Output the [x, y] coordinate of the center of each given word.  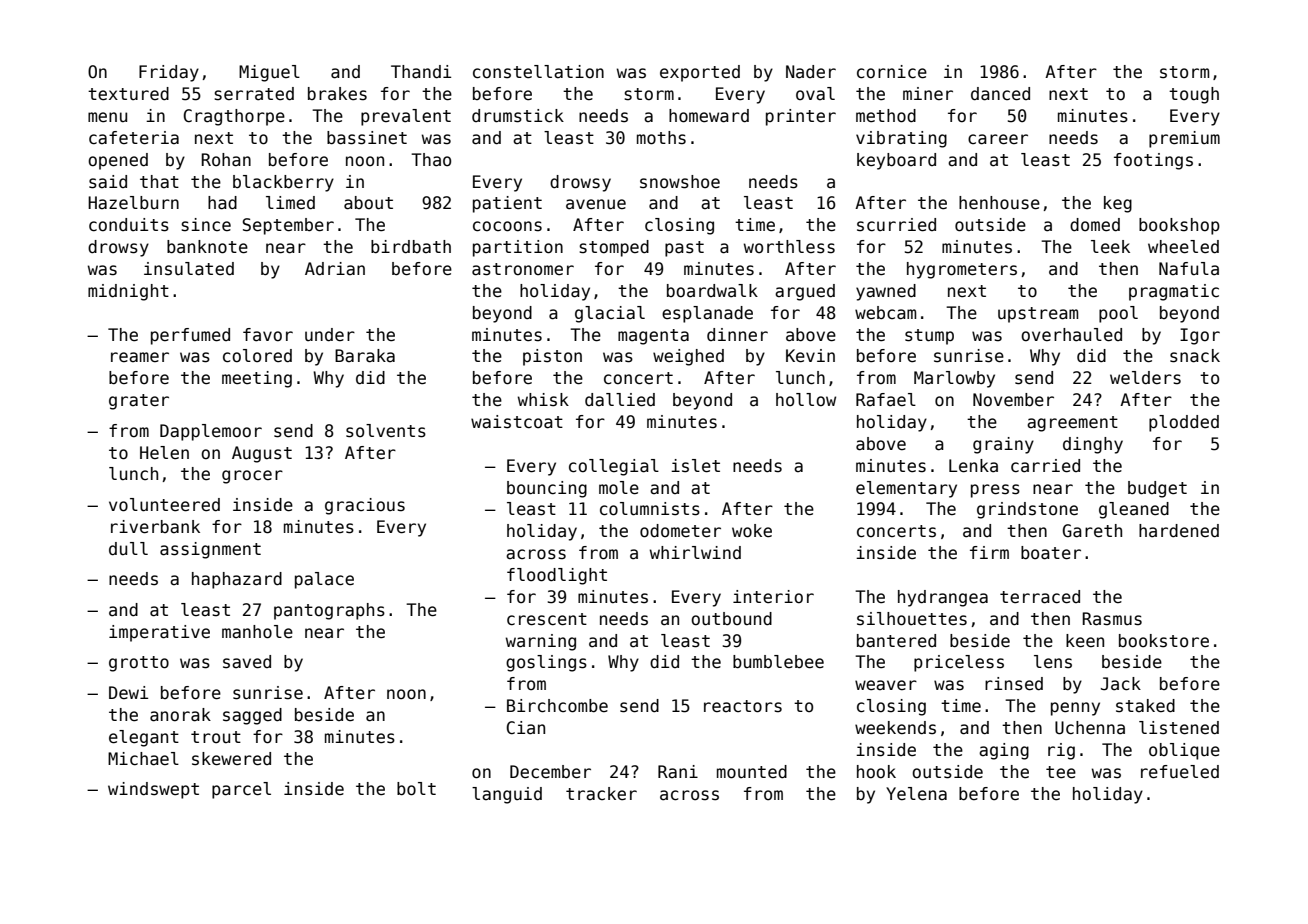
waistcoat [517, 422]
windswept [153, 790]
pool [1118, 314]
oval [815, 94]
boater [1051, 553]
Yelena [916, 794]
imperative [159, 633]
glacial [610, 314]
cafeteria [134, 138]
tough [1194, 95]
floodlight [557, 576]
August [262, 454]
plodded [1184, 423]
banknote [207, 247]
